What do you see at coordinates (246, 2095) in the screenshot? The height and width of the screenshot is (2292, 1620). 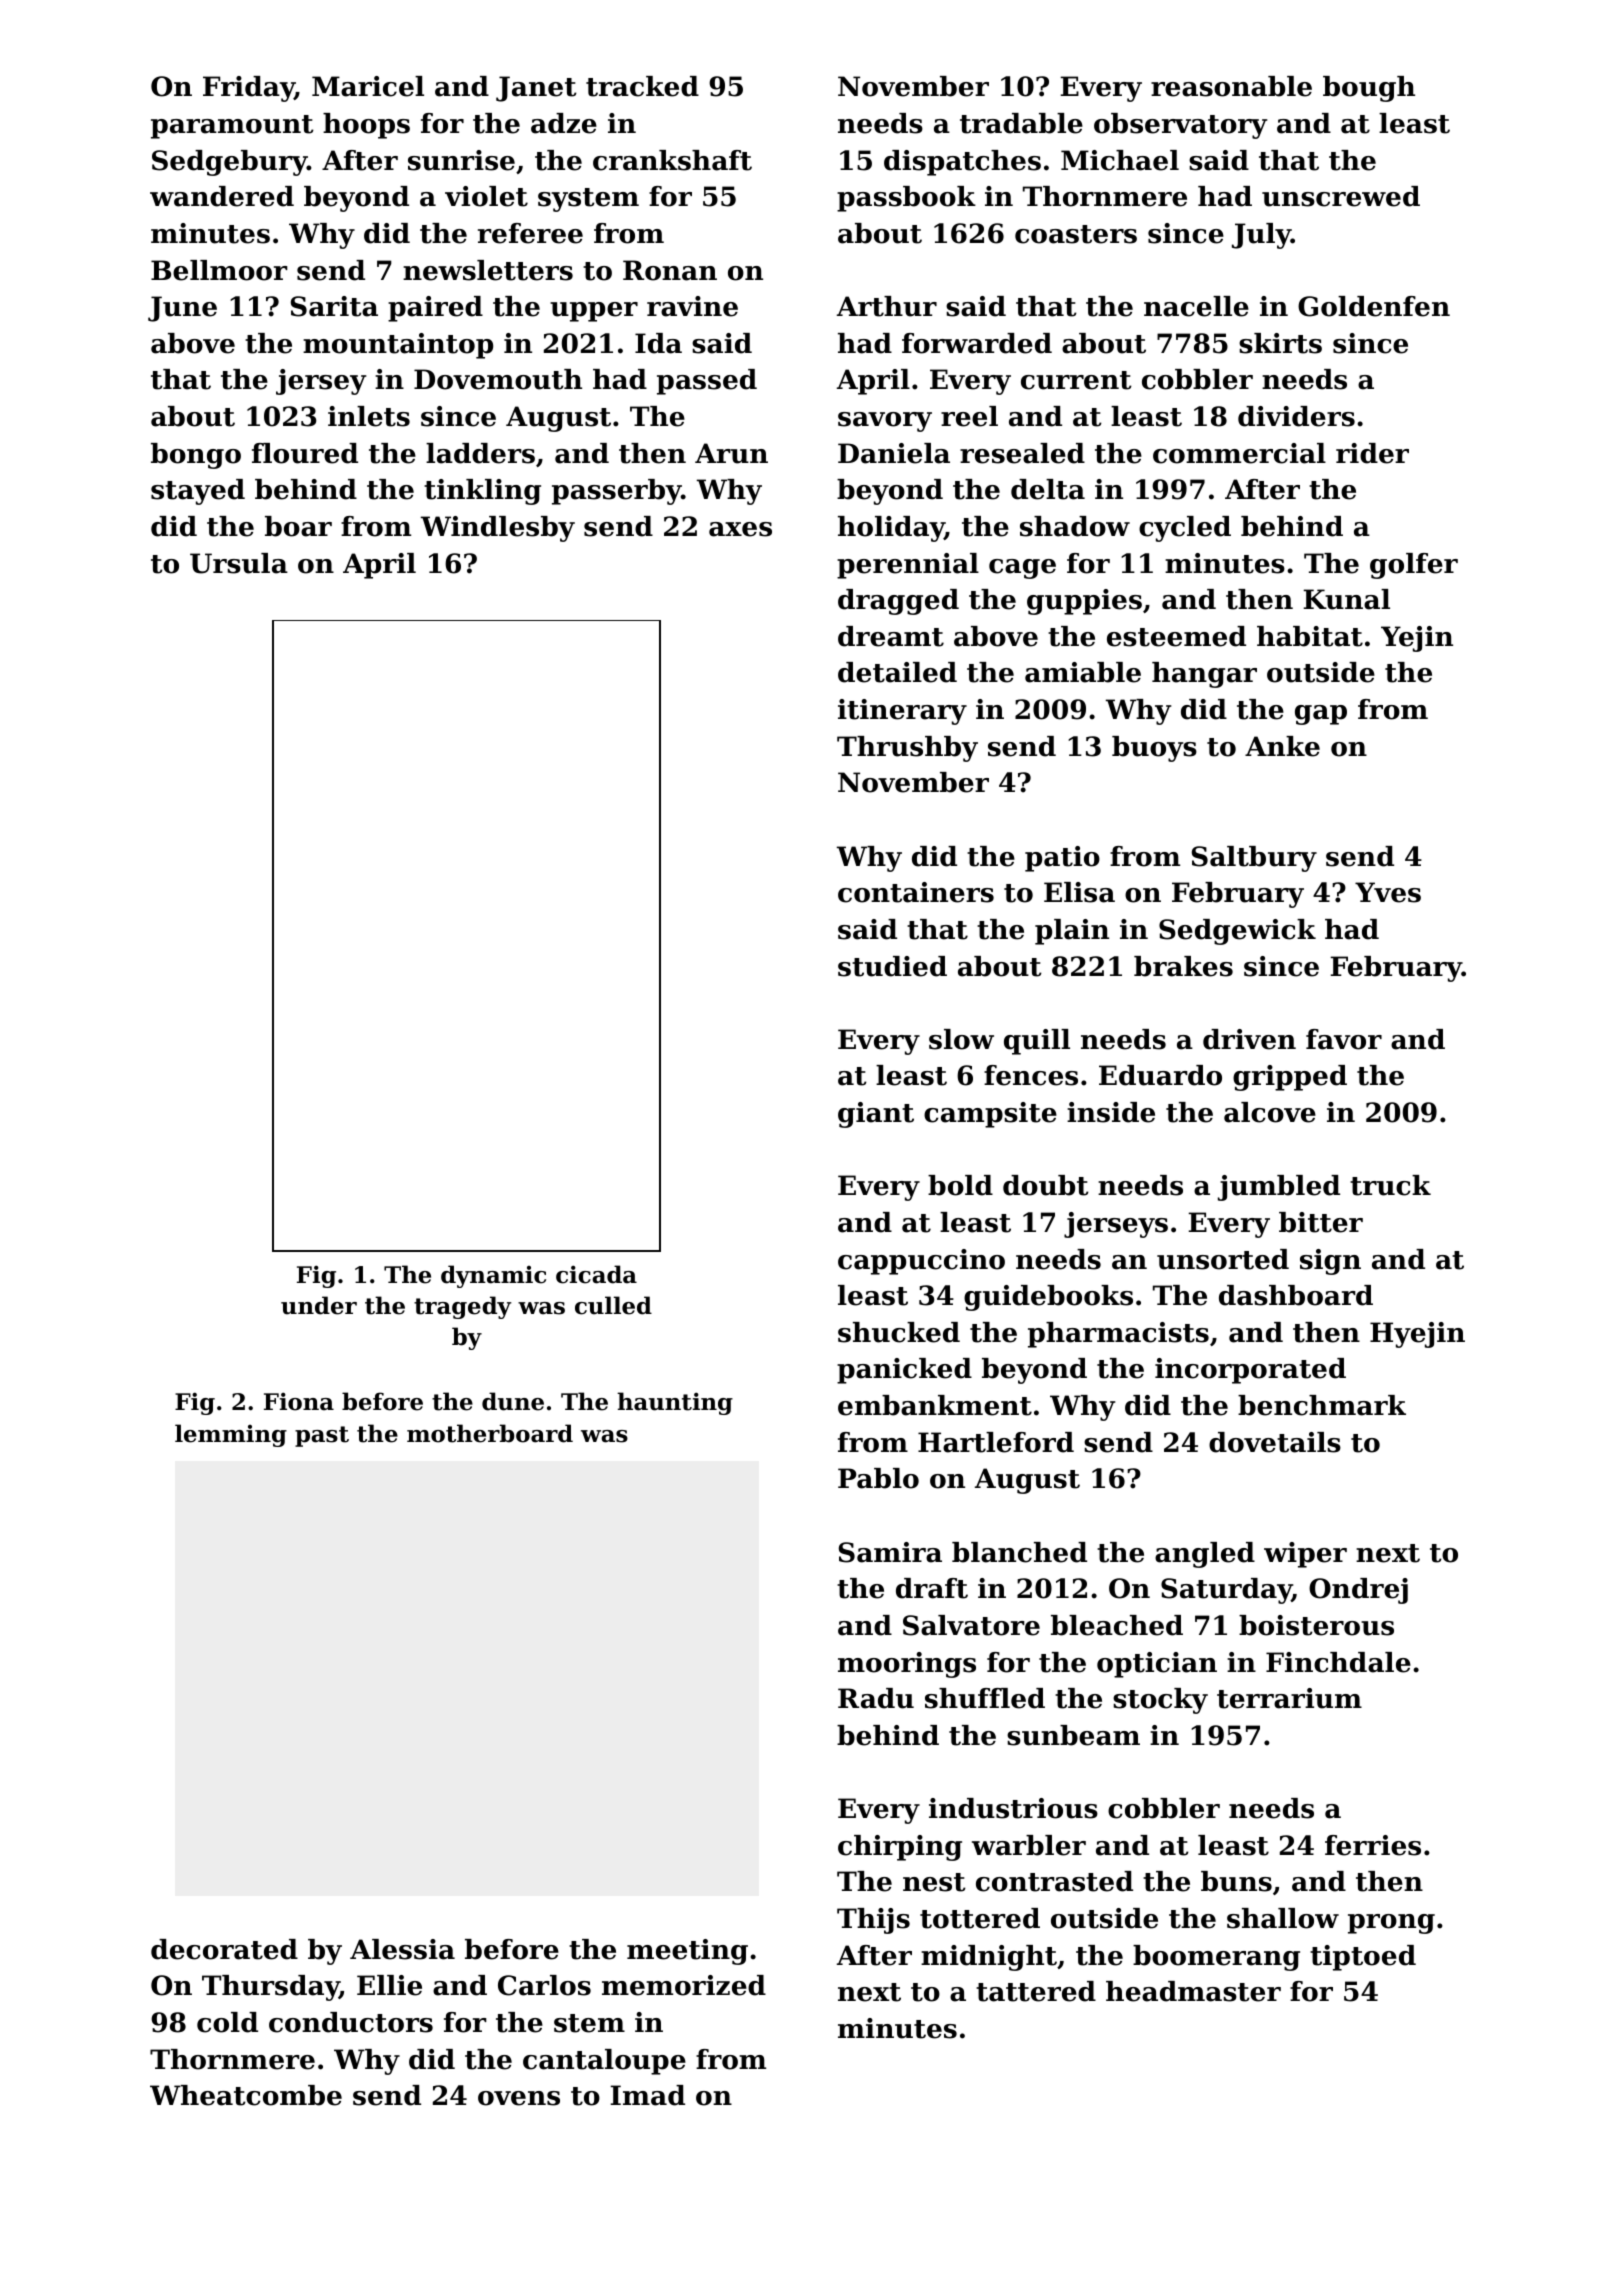 I see `Wheatcombe` at bounding box center [246, 2095].
